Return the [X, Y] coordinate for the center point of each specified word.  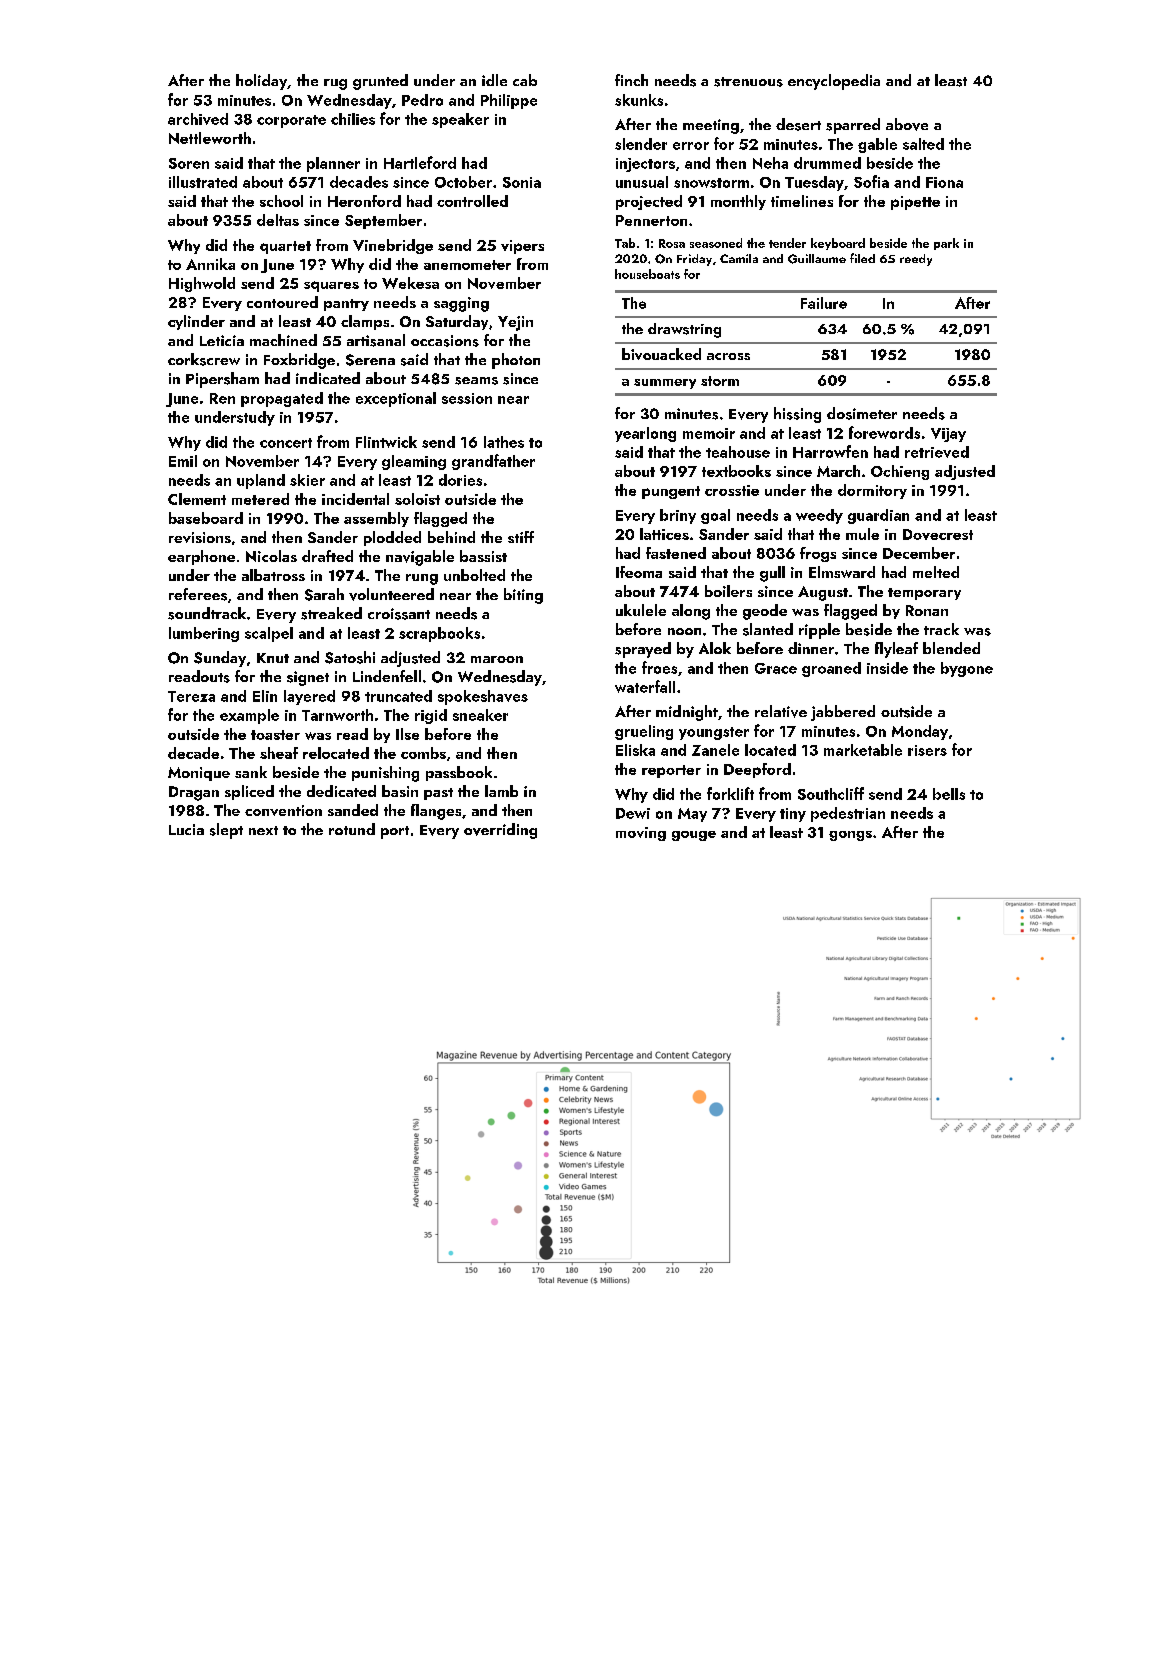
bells [949, 794]
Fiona [944, 182]
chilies [353, 119]
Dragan [194, 793]
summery [665, 384]
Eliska [635, 750]
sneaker [480, 715]
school [281, 201]
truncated [398, 696]
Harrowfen [830, 451]
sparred [853, 126]
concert [286, 443]
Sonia [522, 182]
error [691, 146]
